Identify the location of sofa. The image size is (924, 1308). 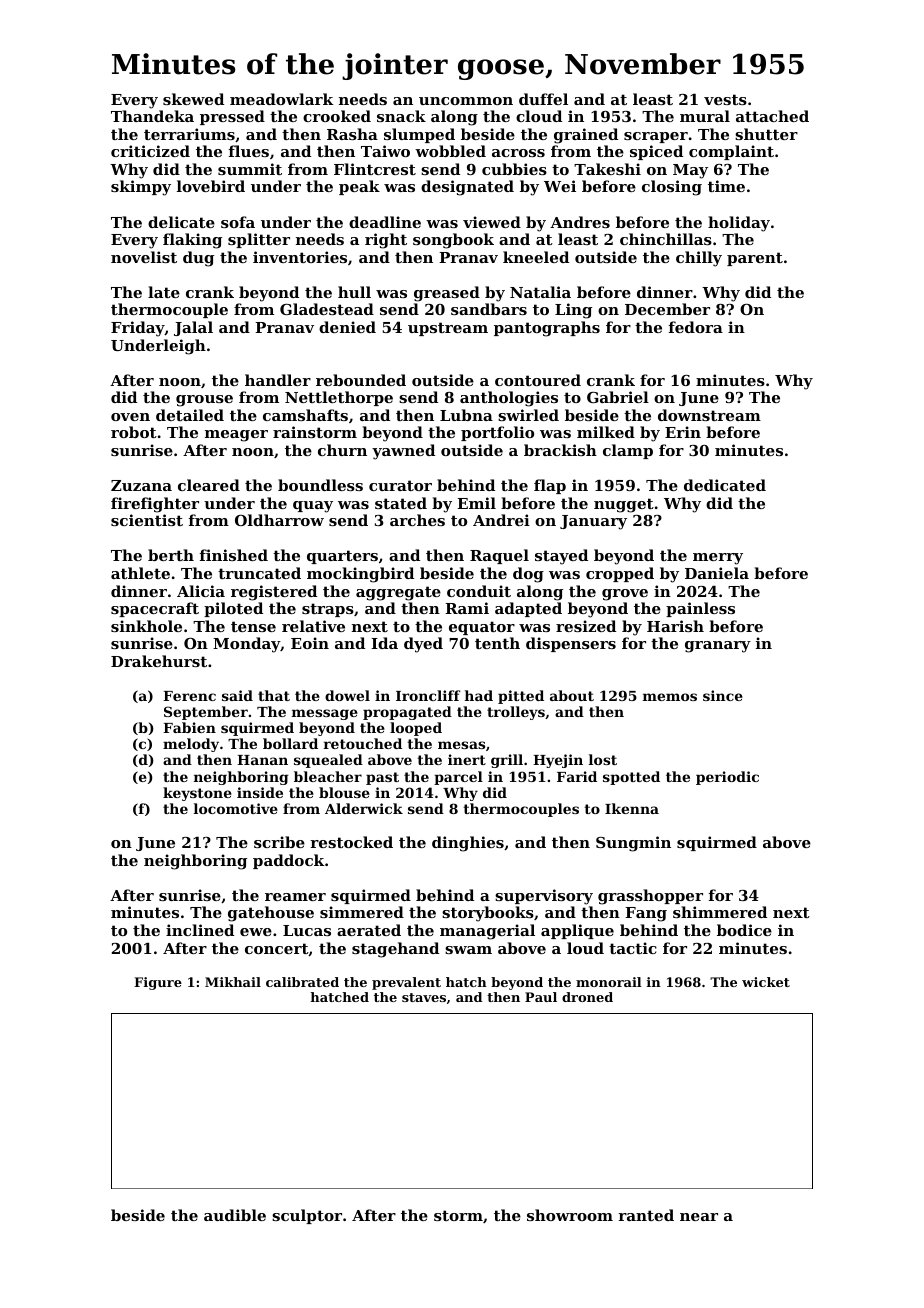
(238, 222).
